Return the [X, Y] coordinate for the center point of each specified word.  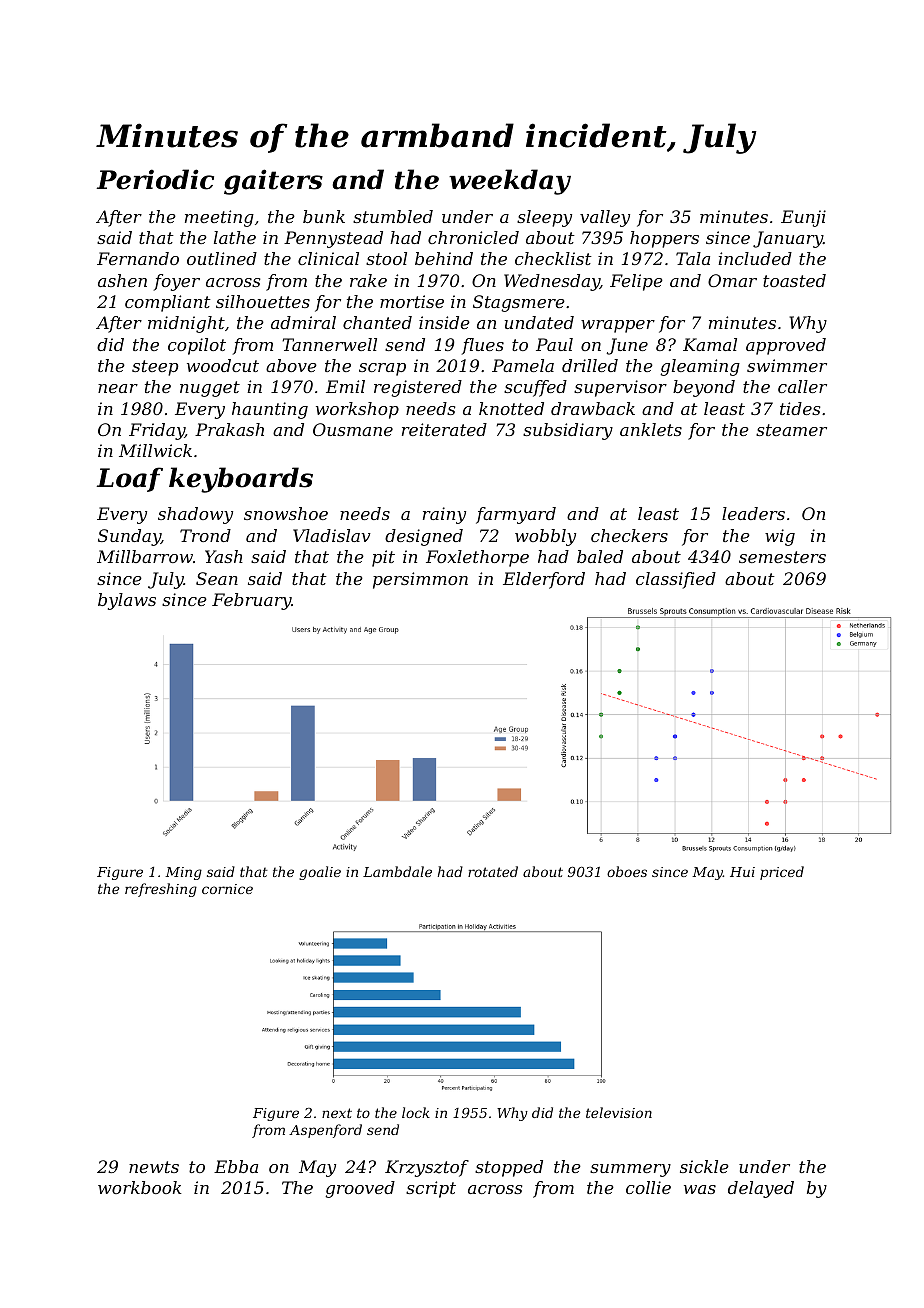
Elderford [544, 580]
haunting [270, 410]
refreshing [161, 890]
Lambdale [397, 871]
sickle [704, 1166]
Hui [742, 872]
